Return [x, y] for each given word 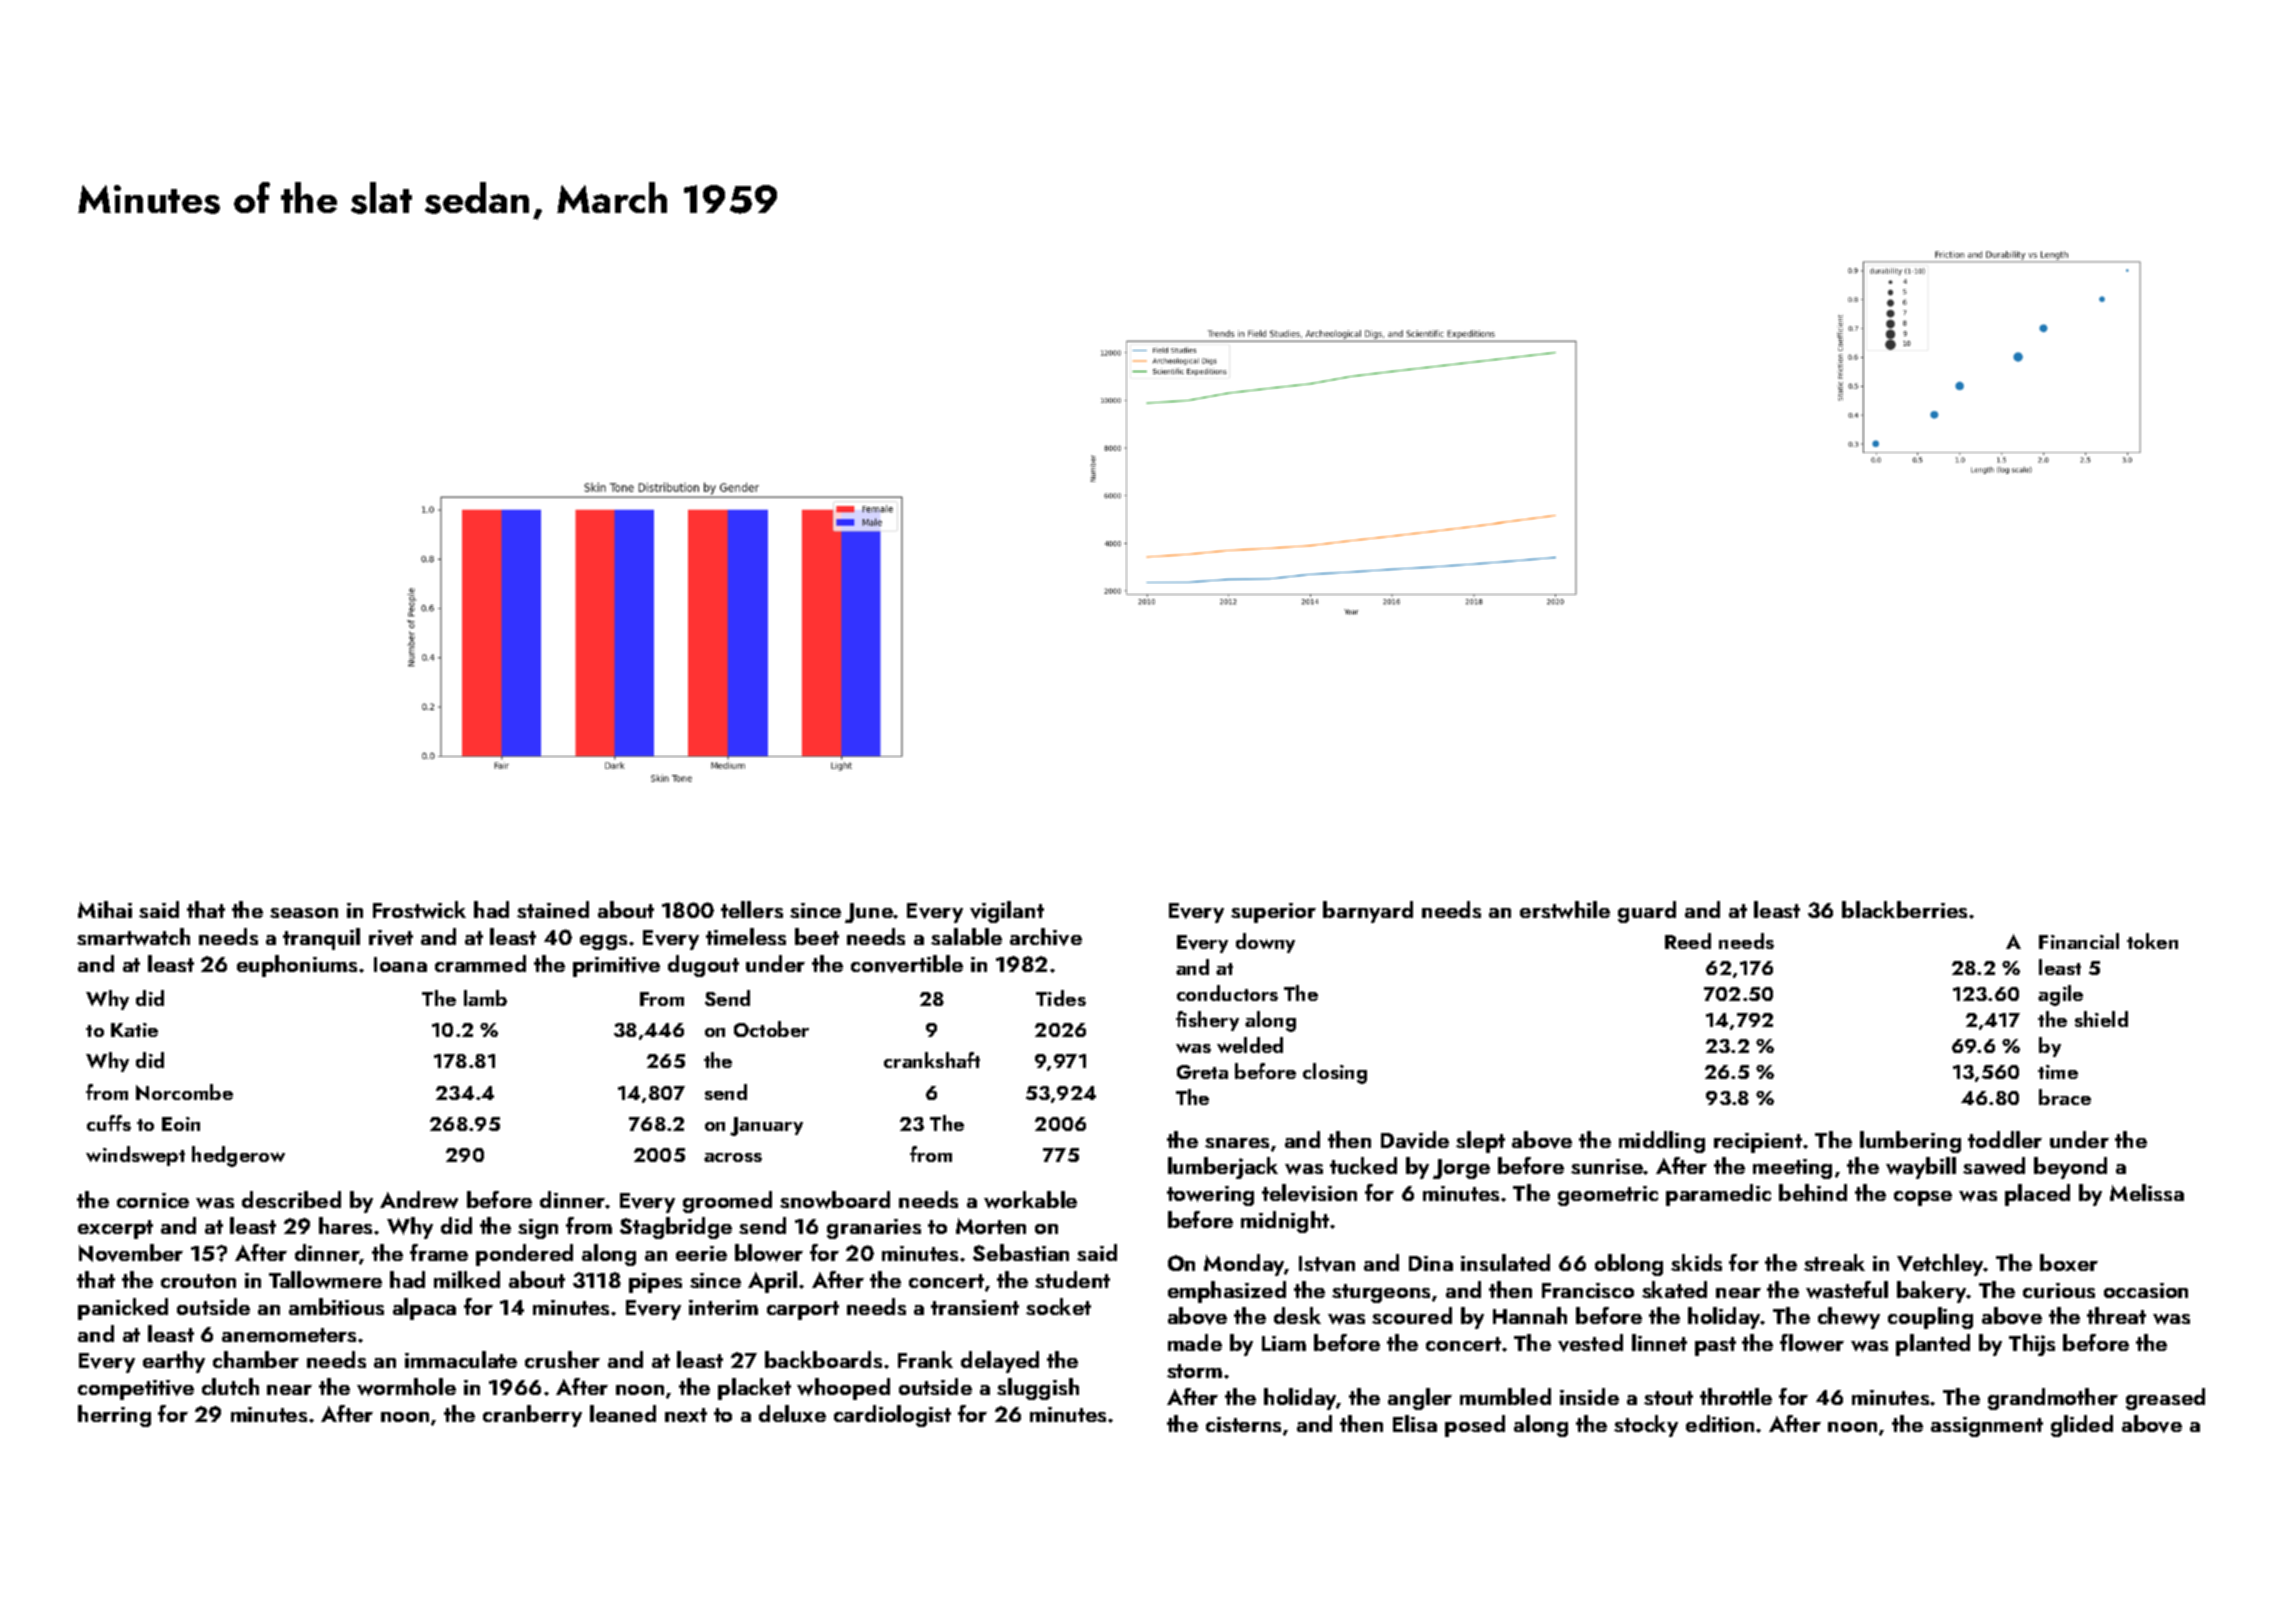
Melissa [2147, 1192]
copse [1923, 1198]
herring [114, 1416]
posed [1475, 1426]
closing [1335, 1073]
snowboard [835, 1200]
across [733, 1157]
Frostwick [419, 910]
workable [1030, 1200]
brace [2065, 1097]
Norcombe [184, 1092]
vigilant [1007, 912]
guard [1647, 912]
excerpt [115, 1229]
